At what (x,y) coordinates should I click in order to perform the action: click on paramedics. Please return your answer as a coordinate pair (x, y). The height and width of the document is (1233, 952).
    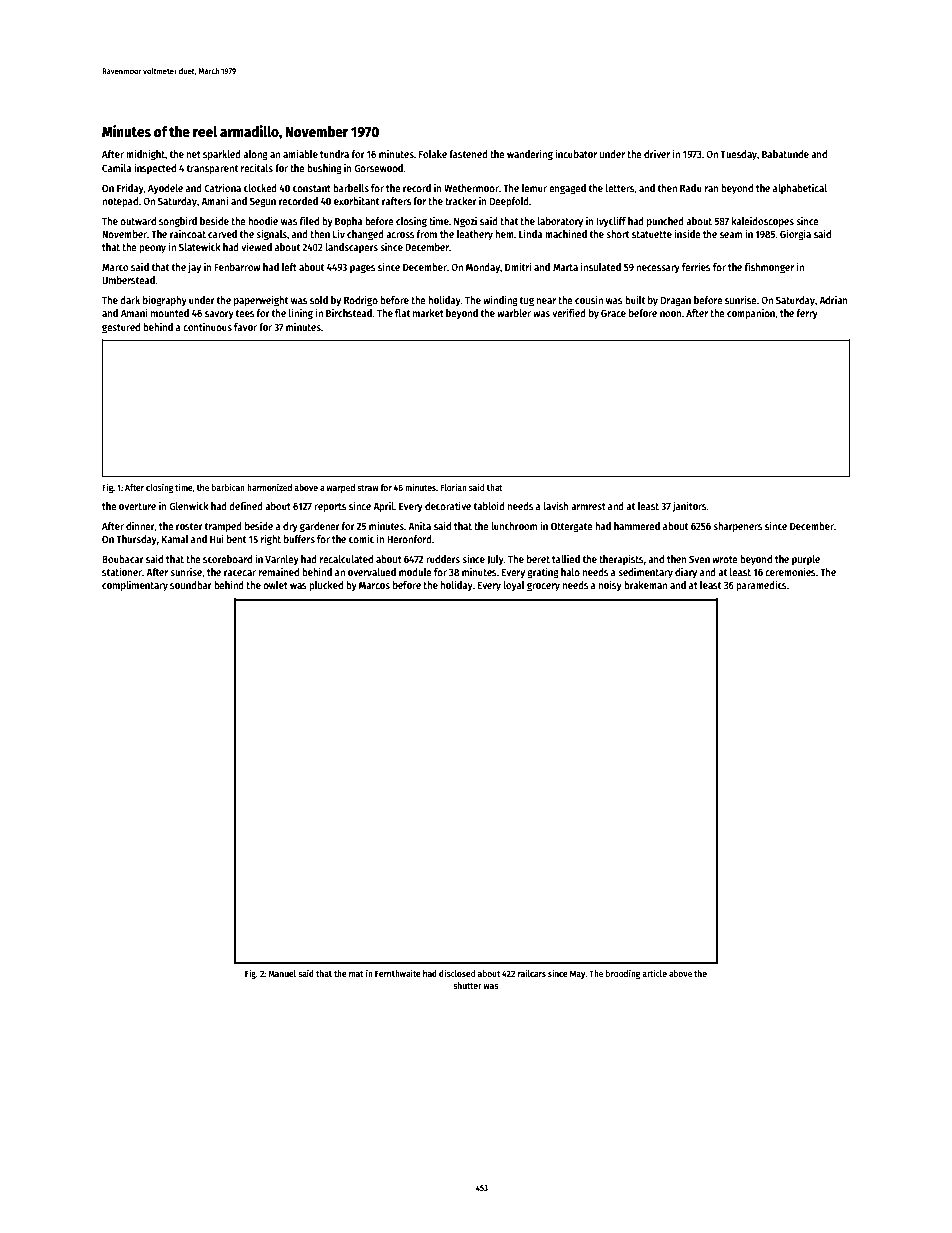
    Looking at the image, I should click on (761, 585).
